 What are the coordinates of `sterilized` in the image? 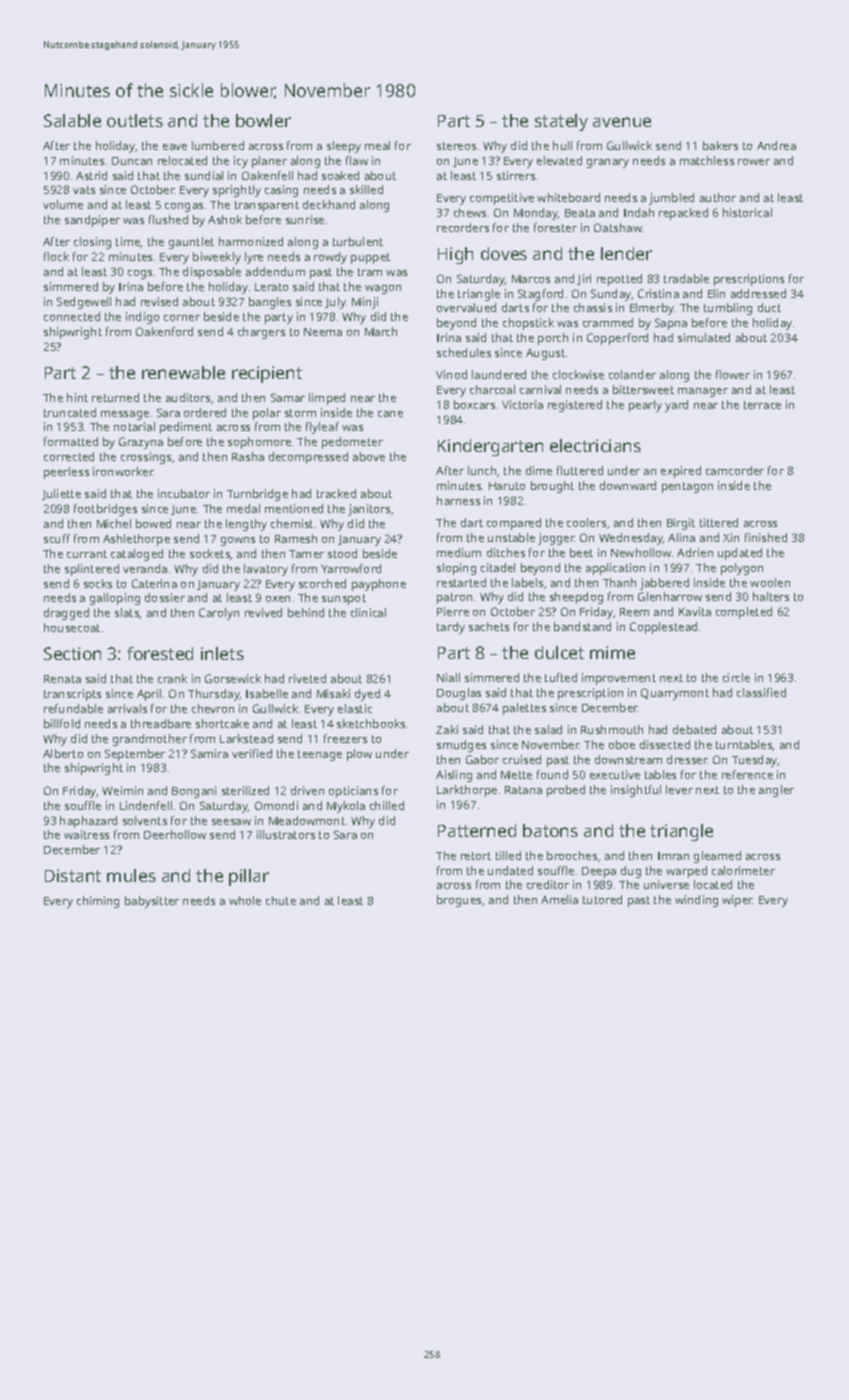 It's located at (245, 790).
